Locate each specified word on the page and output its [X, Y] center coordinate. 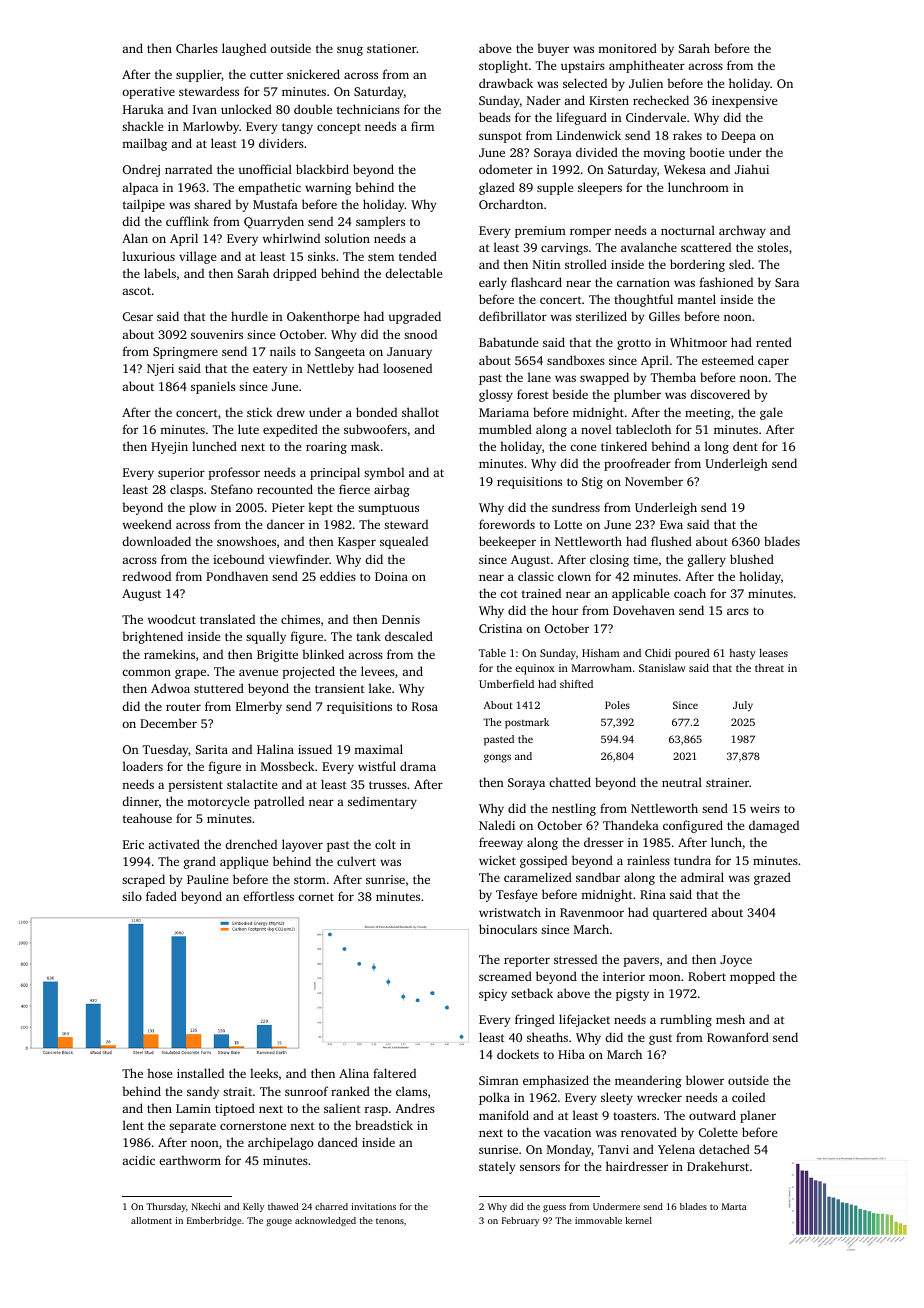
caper [773, 363]
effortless [268, 896]
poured [692, 654]
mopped [752, 977]
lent [133, 1125]
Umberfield [506, 684]
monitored [627, 48]
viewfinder [299, 559]
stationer [392, 48]
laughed [244, 49]
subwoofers [375, 429]
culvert [356, 861]
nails [283, 351]
